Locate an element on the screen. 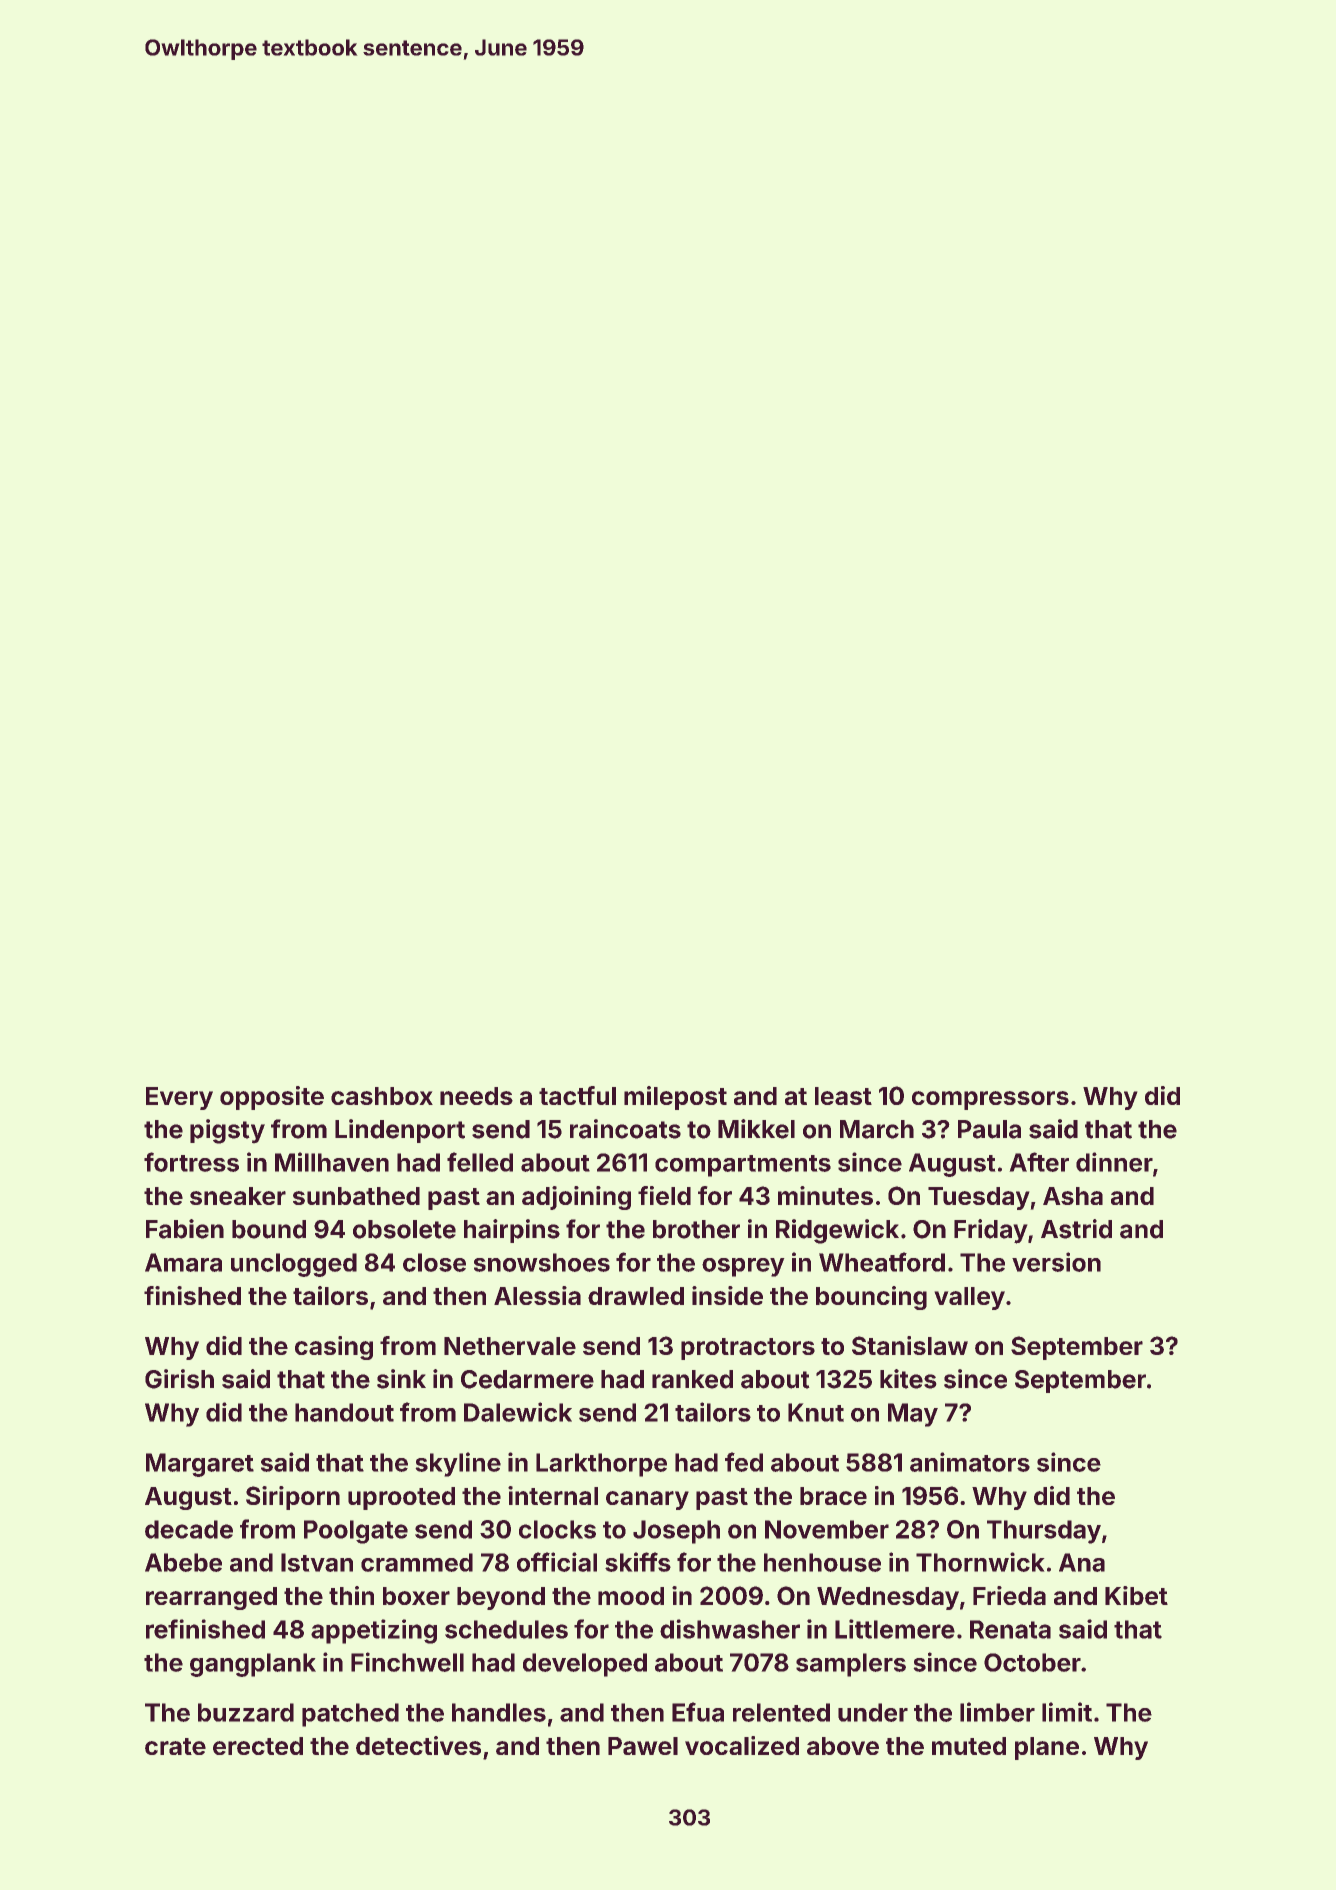 This screenshot has width=1336, height=1890. Thornwick is located at coordinates (980, 1562).
